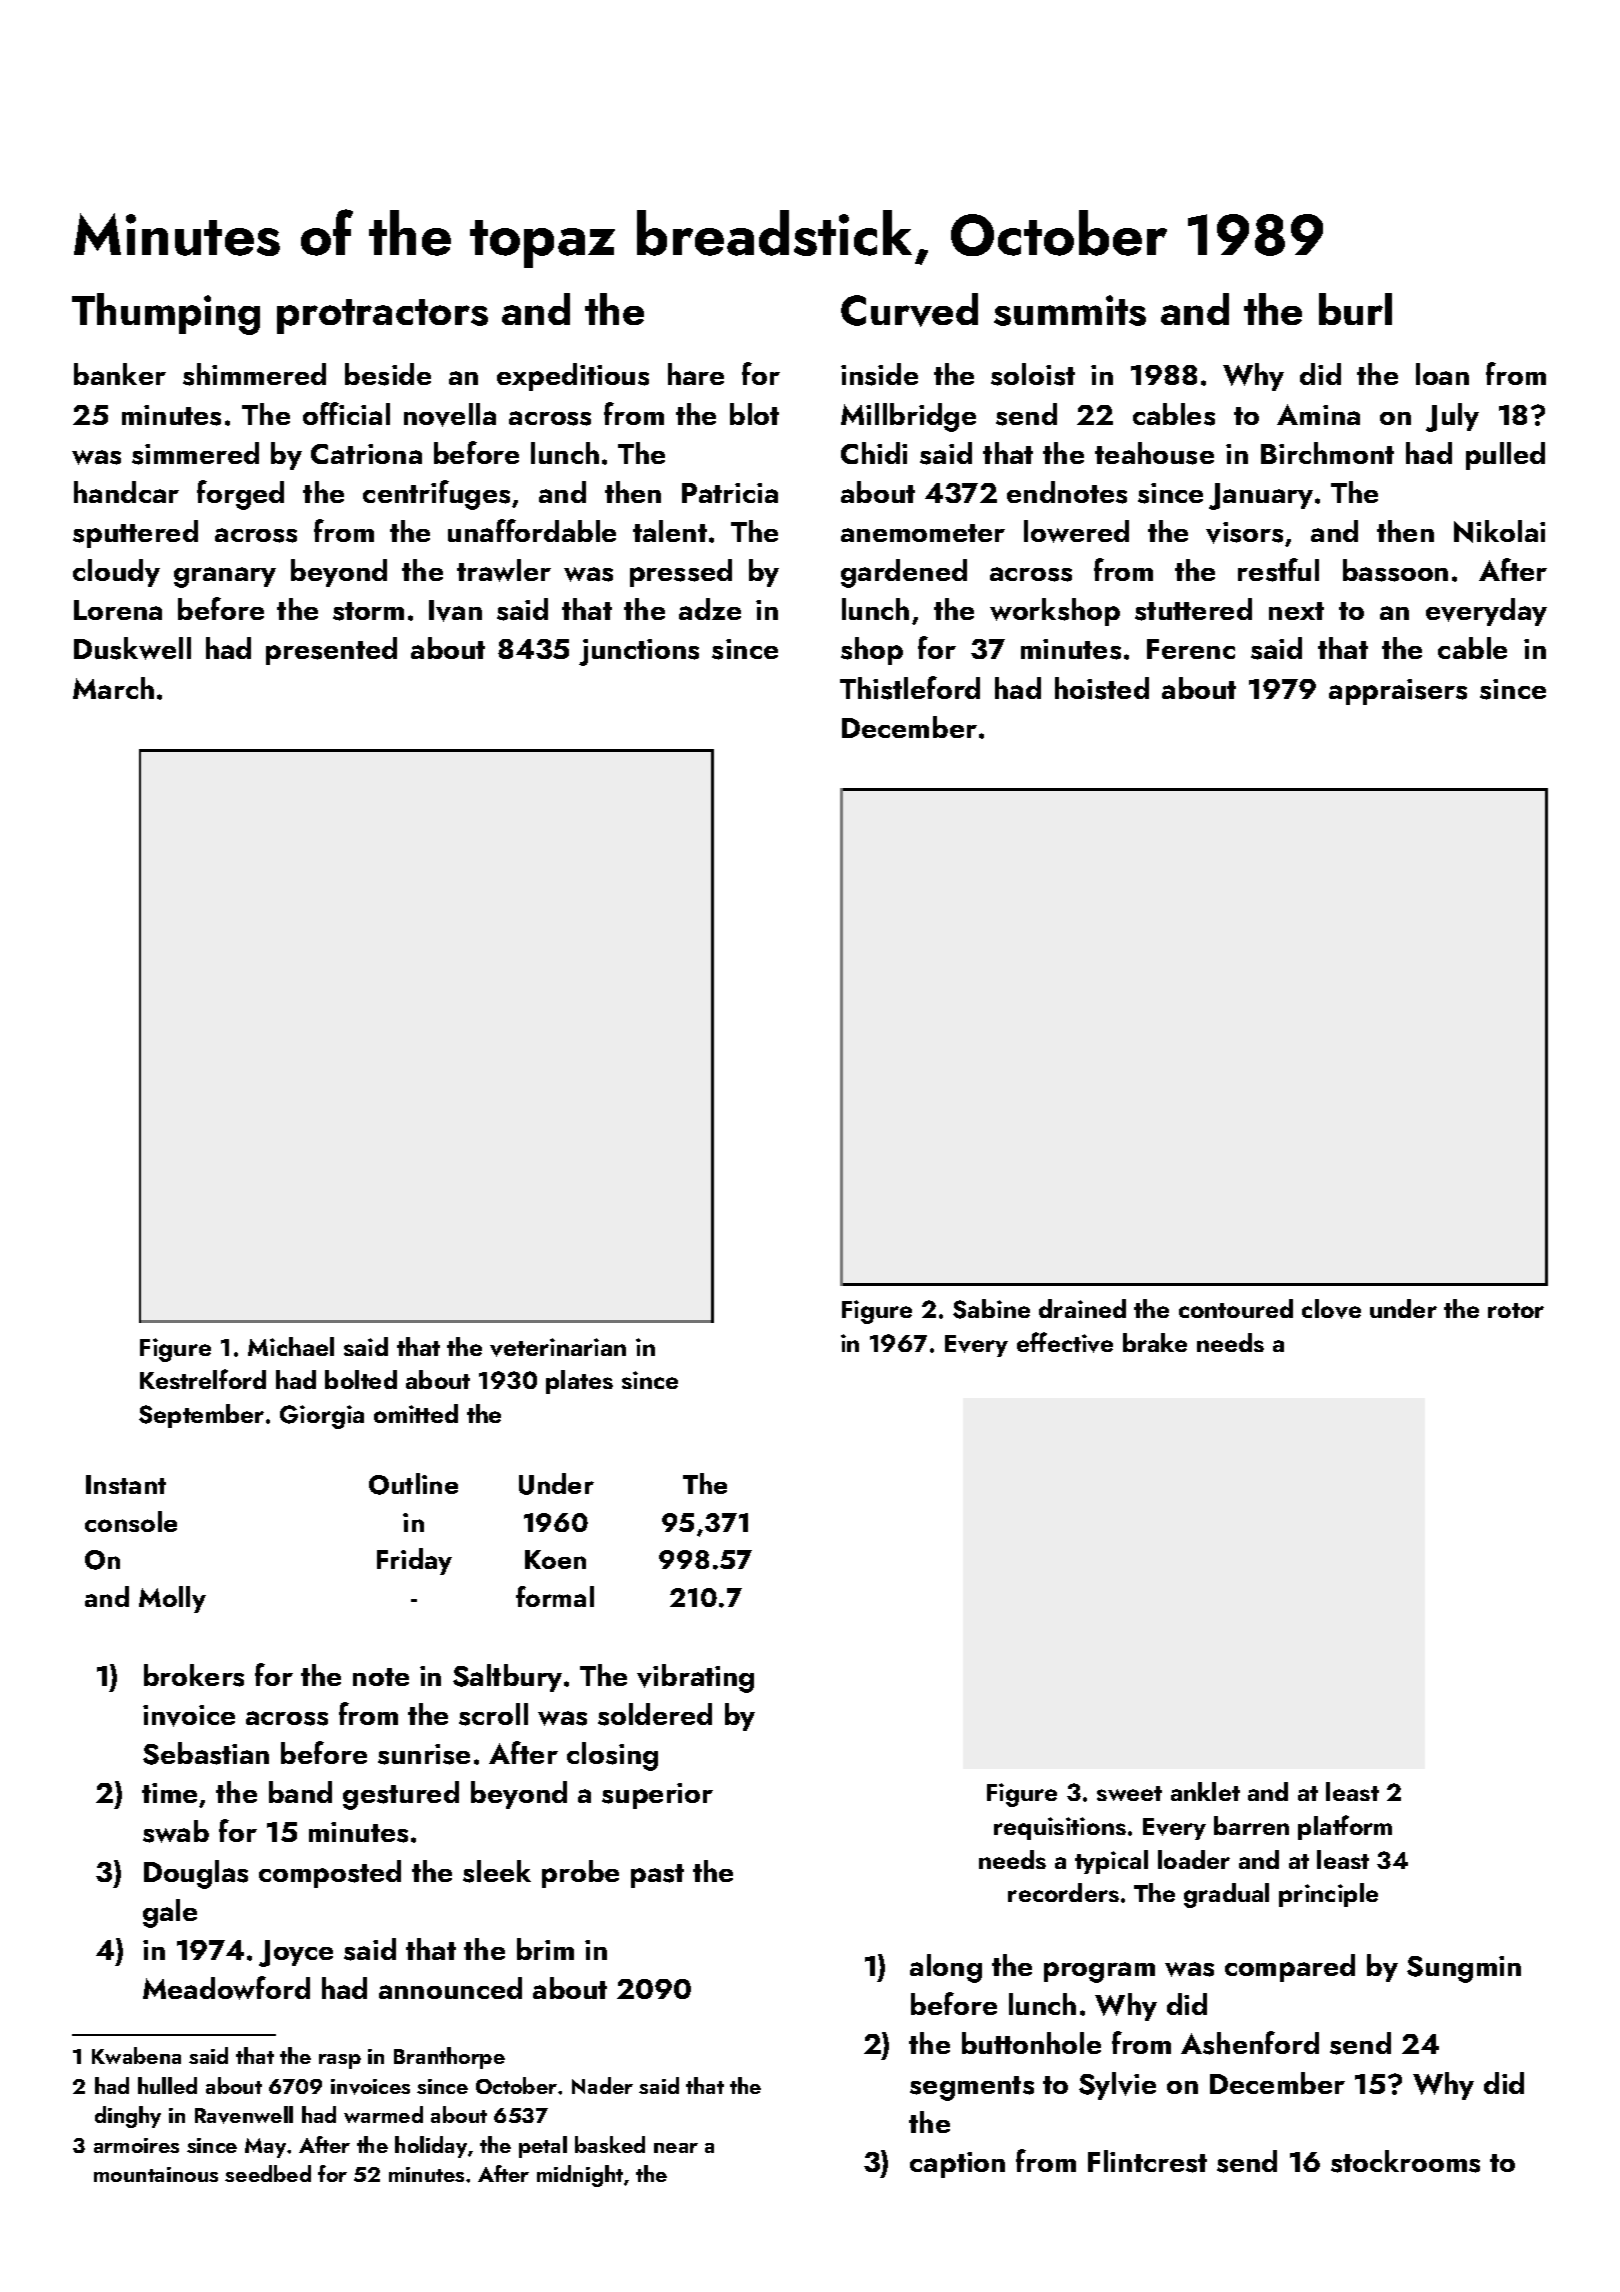 The height and width of the screenshot is (2292, 1620). What do you see at coordinates (1205, 1791) in the screenshot?
I see `anklet` at bounding box center [1205, 1791].
